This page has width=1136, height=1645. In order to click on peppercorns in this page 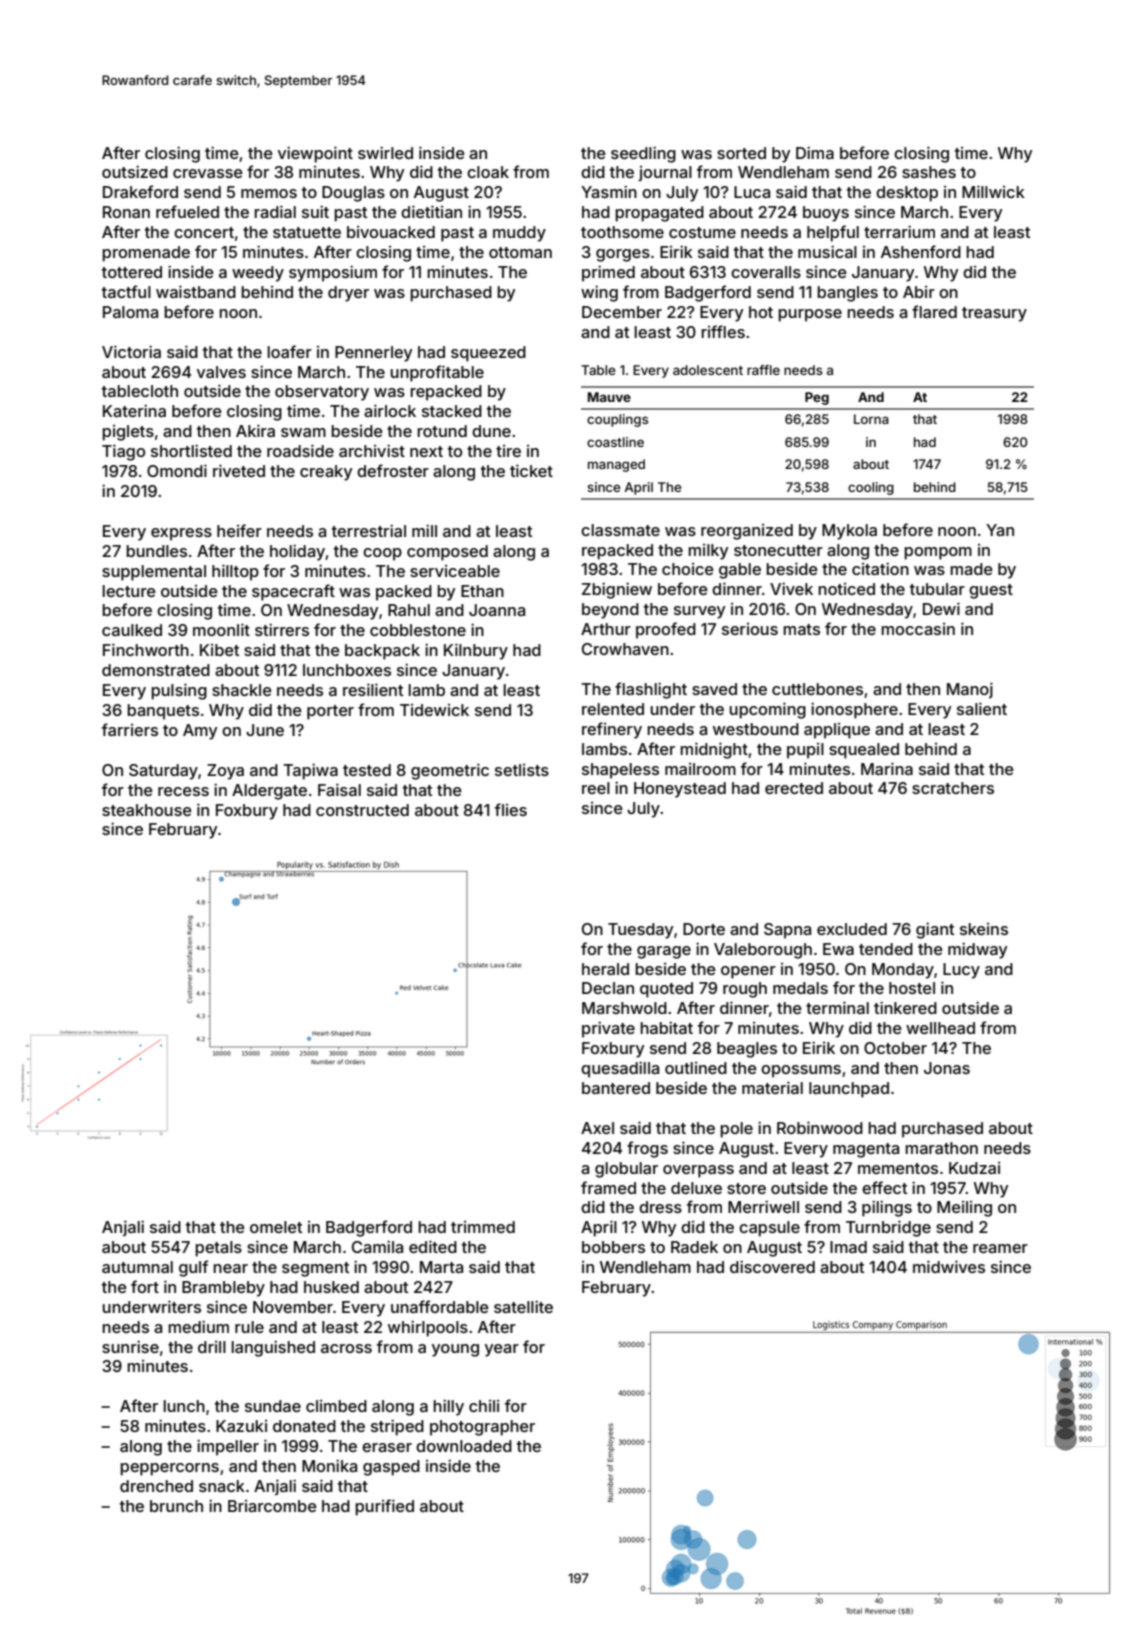, I will do `click(169, 1469)`.
